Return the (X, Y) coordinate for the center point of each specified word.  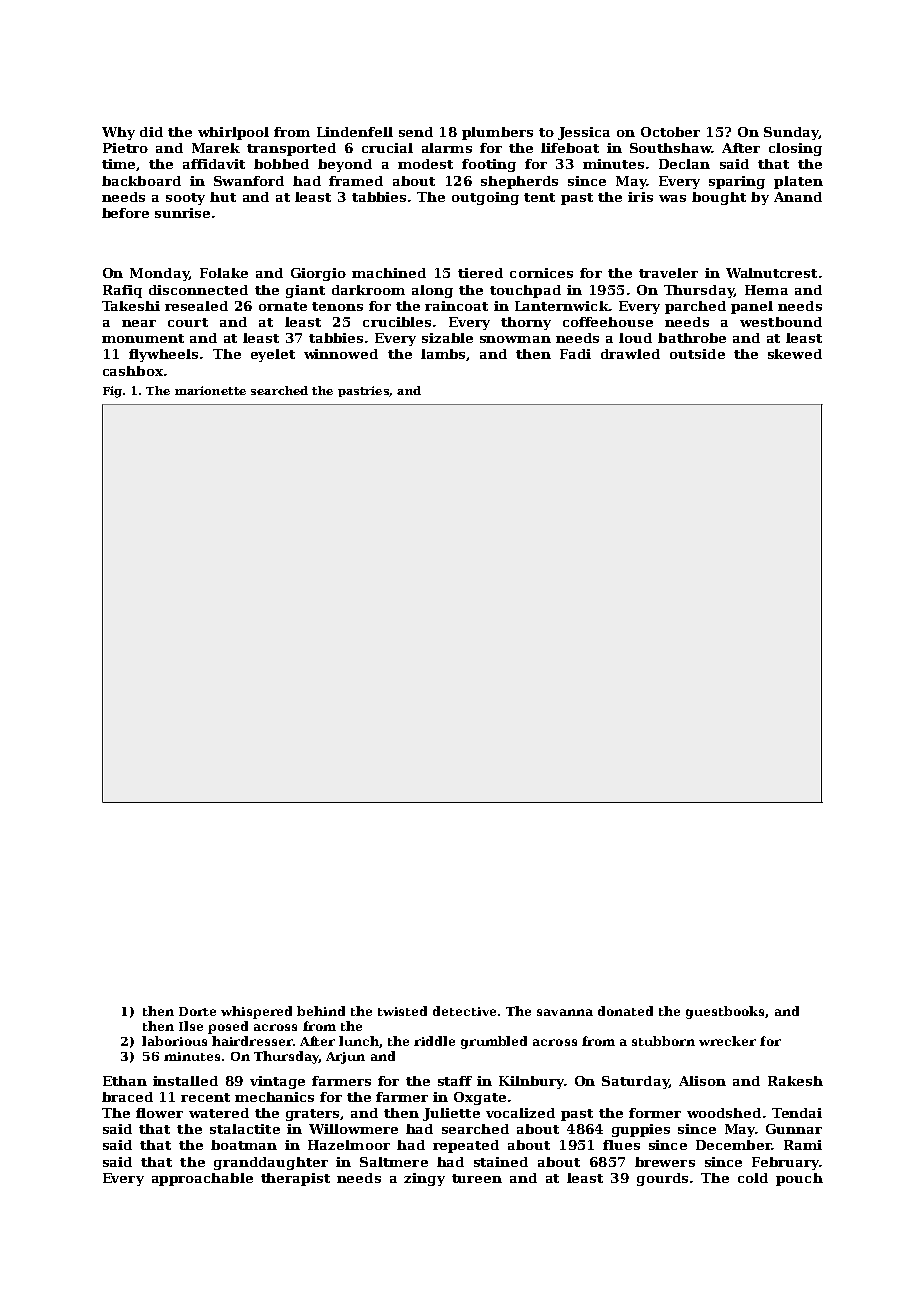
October (670, 132)
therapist (295, 1179)
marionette (210, 390)
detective (464, 1011)
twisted (402, 1011)
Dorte (197, 1011)
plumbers (497, 133)
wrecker (727, 1041)
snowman (515, 339)
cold (753, 1178)
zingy (424, 1179)
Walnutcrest (771, 273)
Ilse (191, 1026)
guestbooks (725, 1012)
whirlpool (233, 133)
